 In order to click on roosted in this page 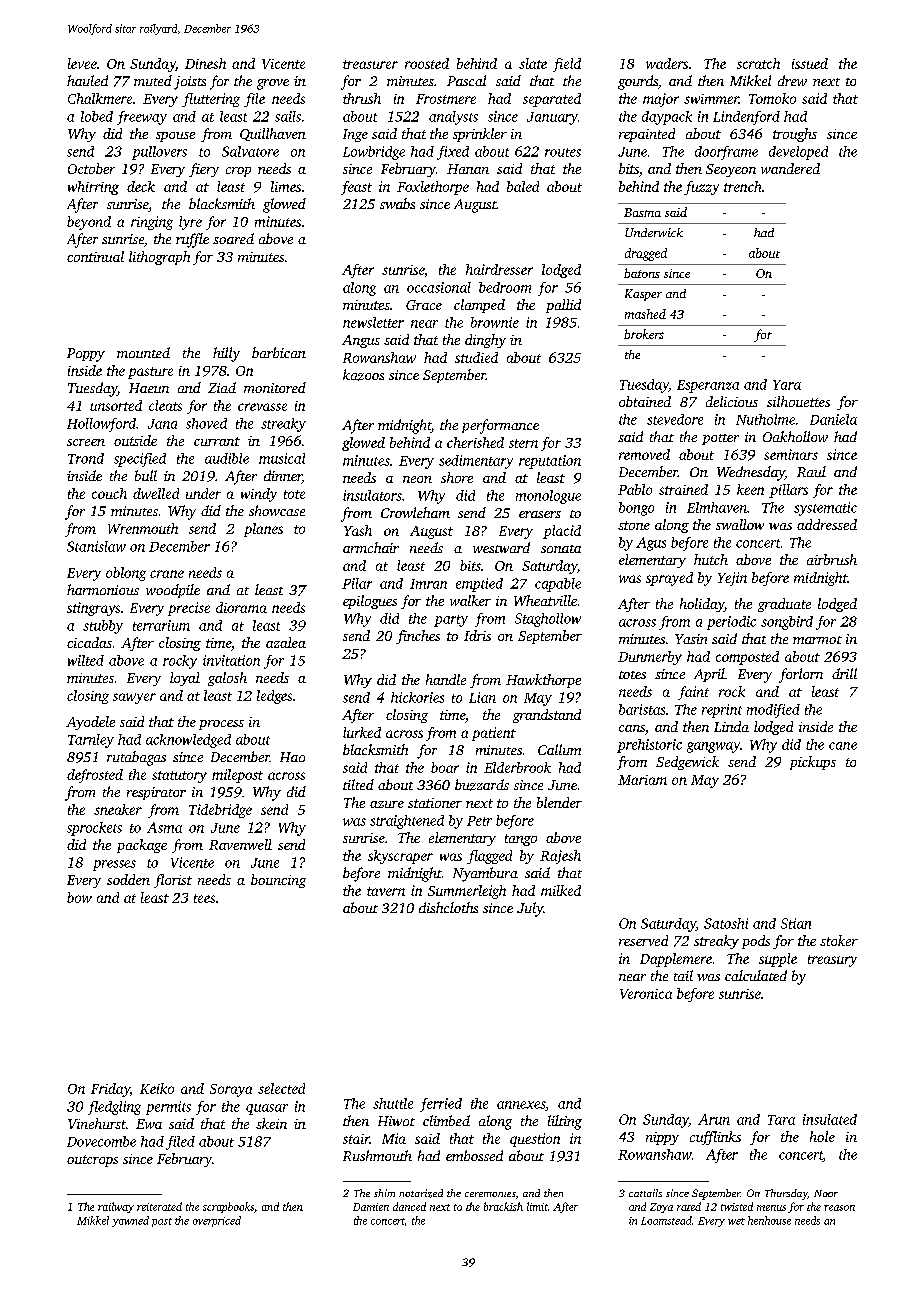, I will do `click(427, 63)`.
